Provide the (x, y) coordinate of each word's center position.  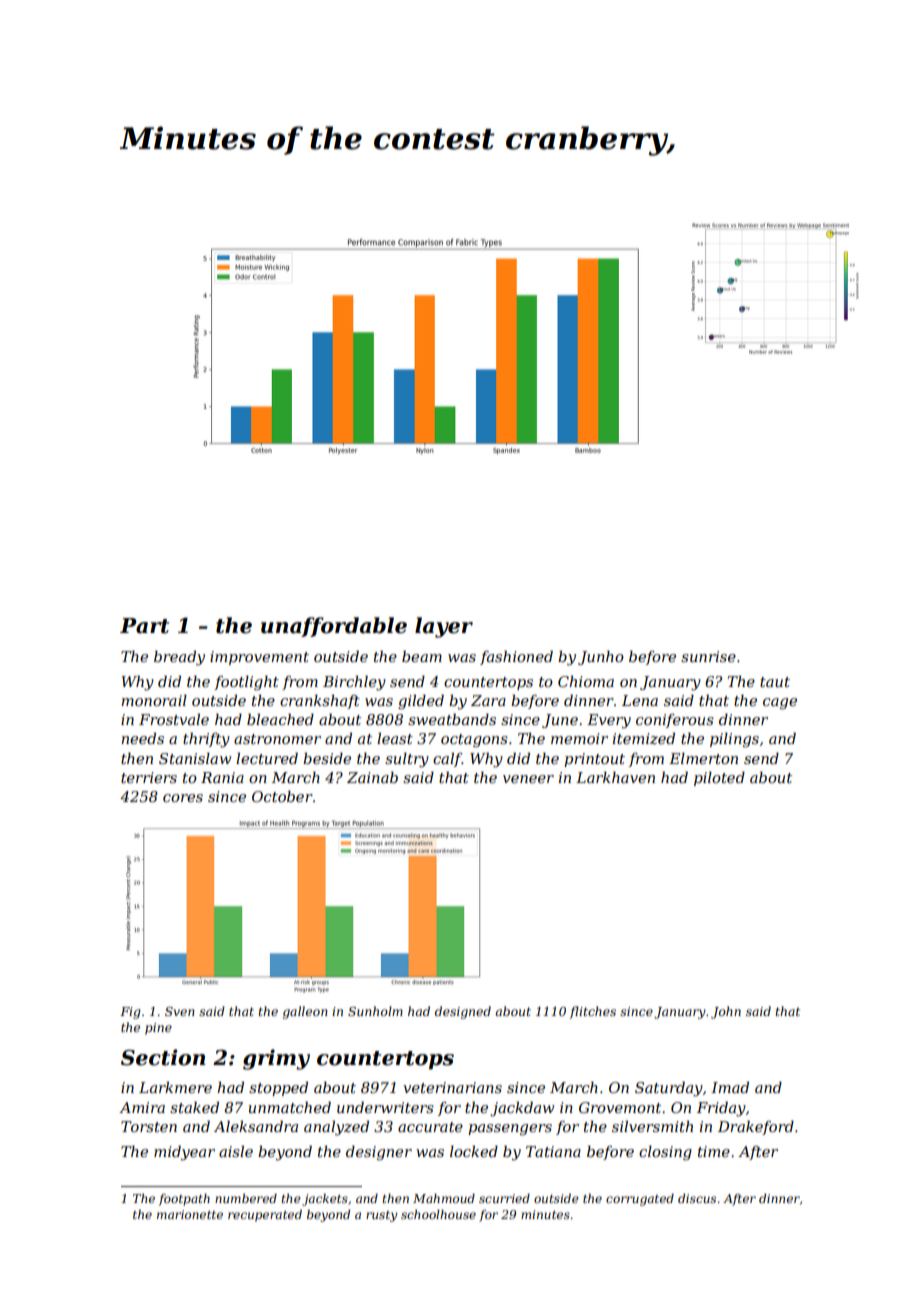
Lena (640, 700)
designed (463, 1012)
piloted (719, 778)
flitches (593, 1012)
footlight (246, 683)
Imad (730, 1087)
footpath (184, 1200)
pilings (734, 740)
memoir (579, 738)
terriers (149, 777)
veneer (528, 779)
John (726, 1012)
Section (163, 1057)
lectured (267, 758)
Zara (488, 700)
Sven (180, 1011)
